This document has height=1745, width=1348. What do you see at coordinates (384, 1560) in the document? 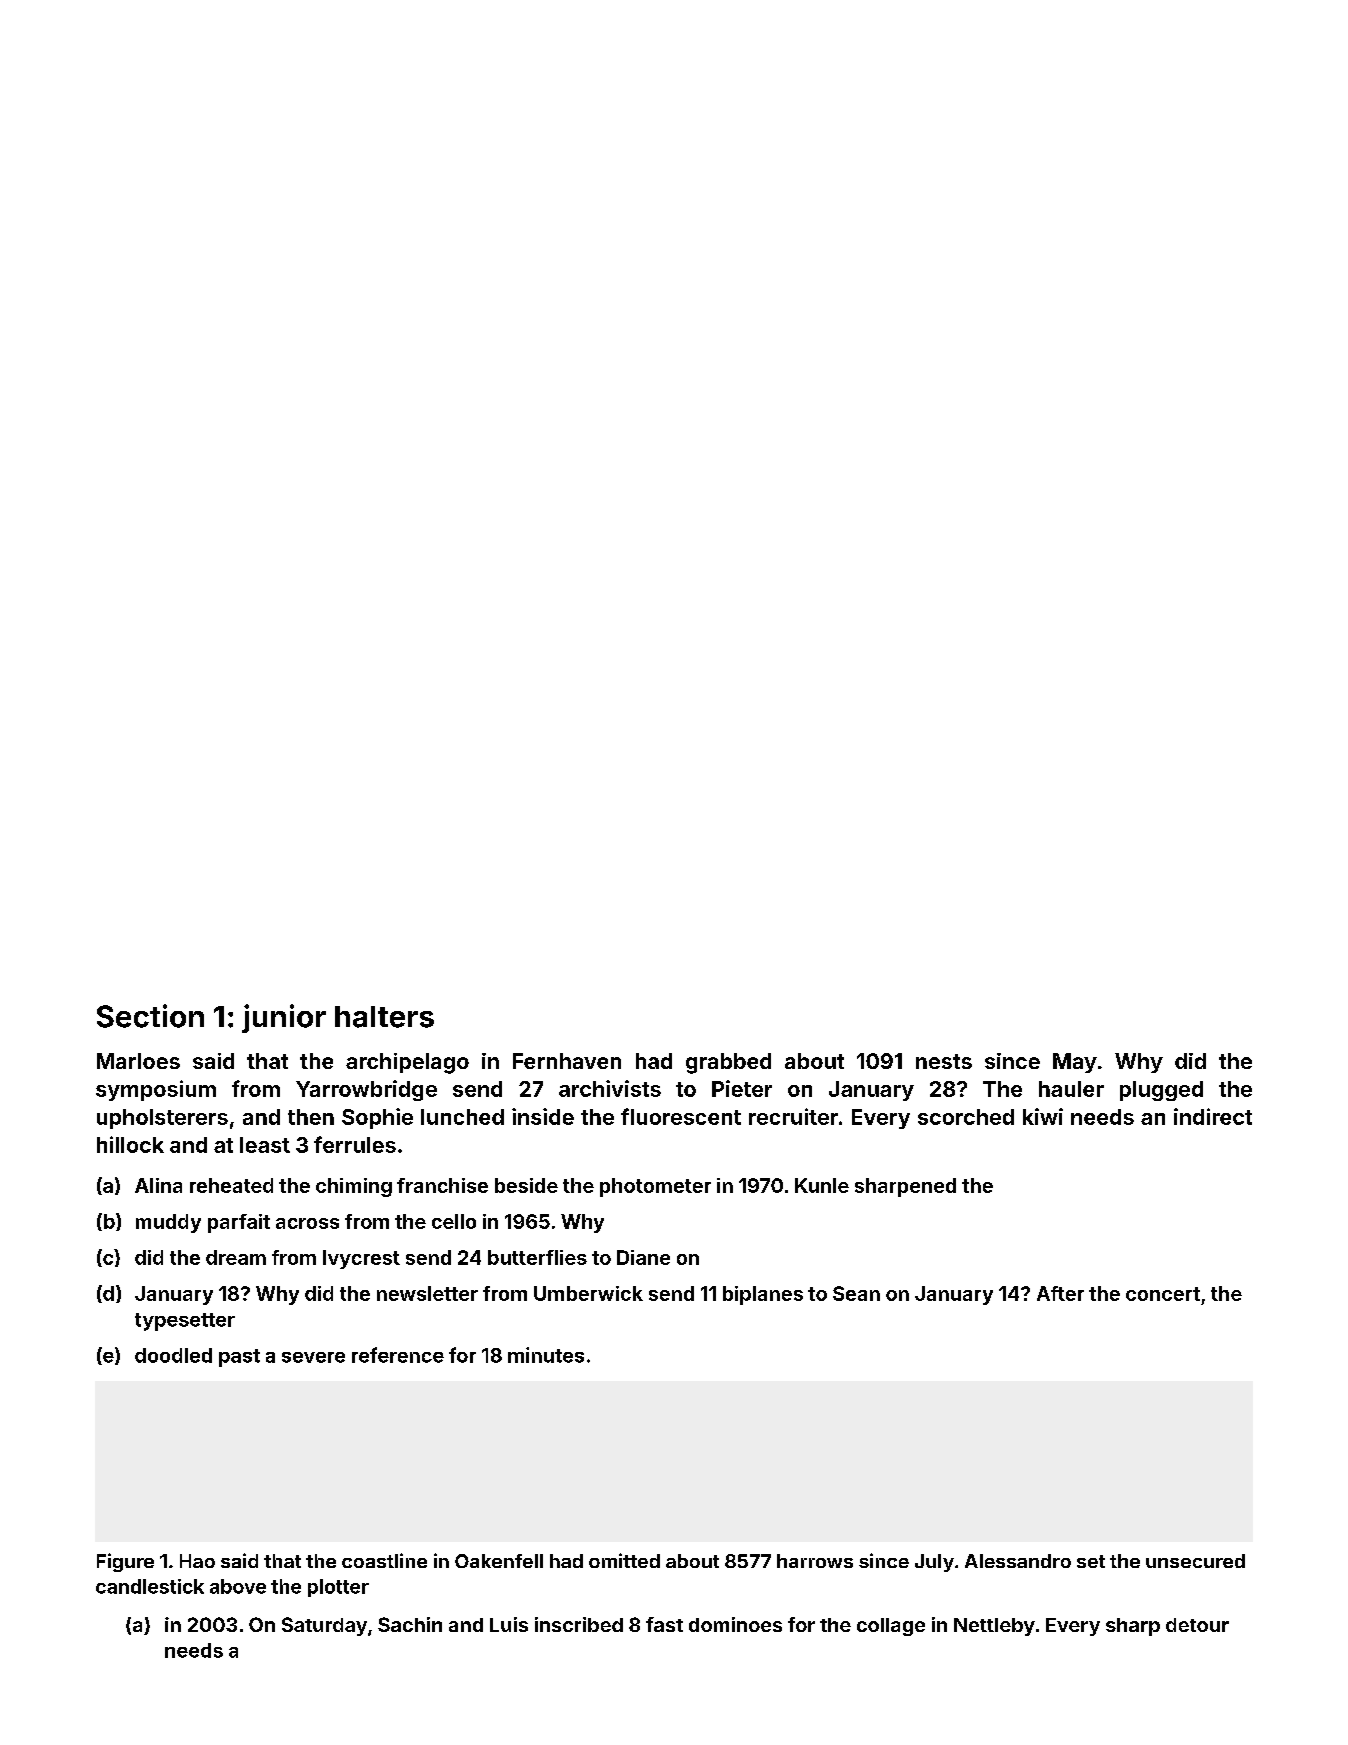
I see `coastline` at bounding box center [384, 1560].
